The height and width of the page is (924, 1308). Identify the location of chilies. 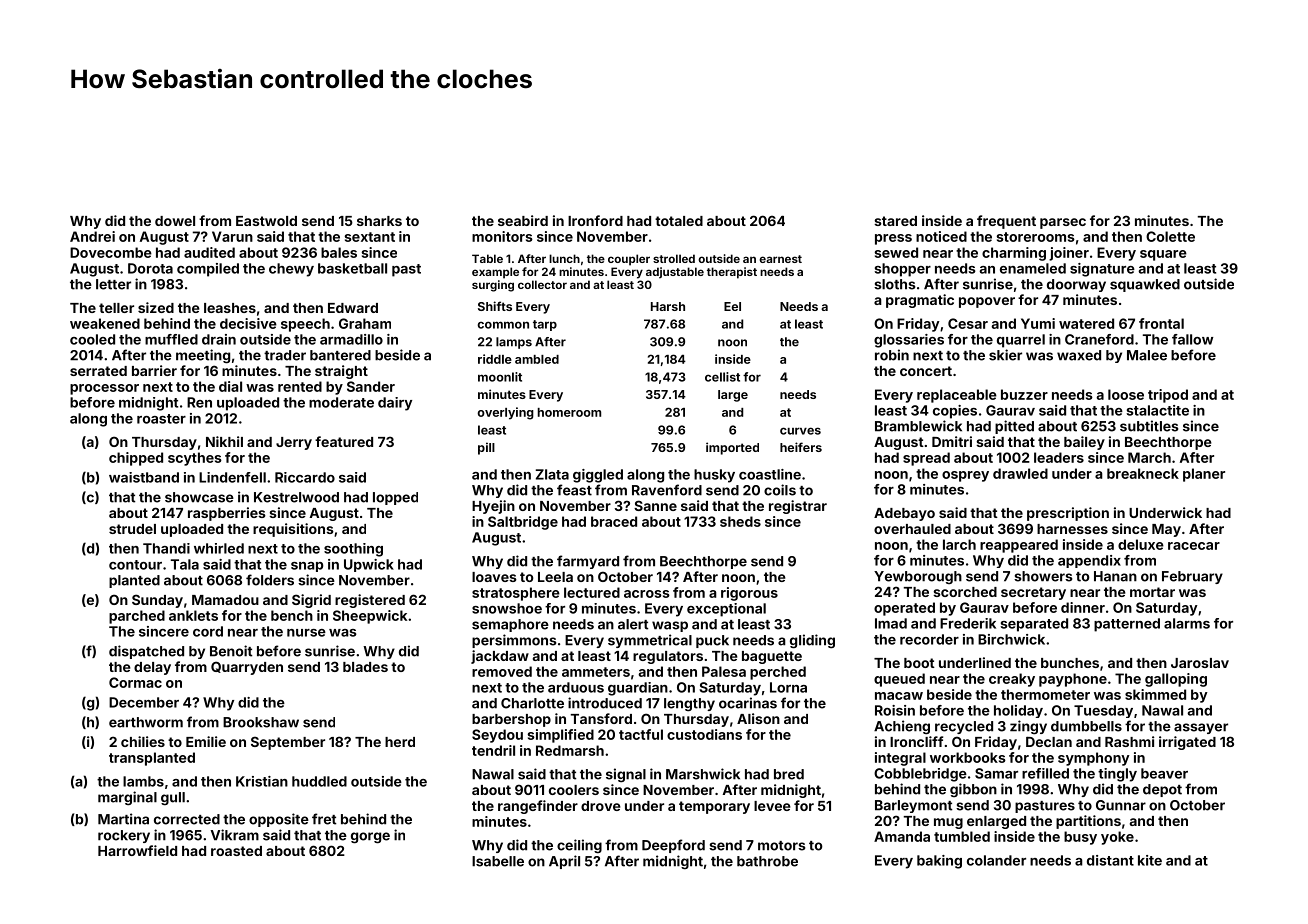
(143, 741).
